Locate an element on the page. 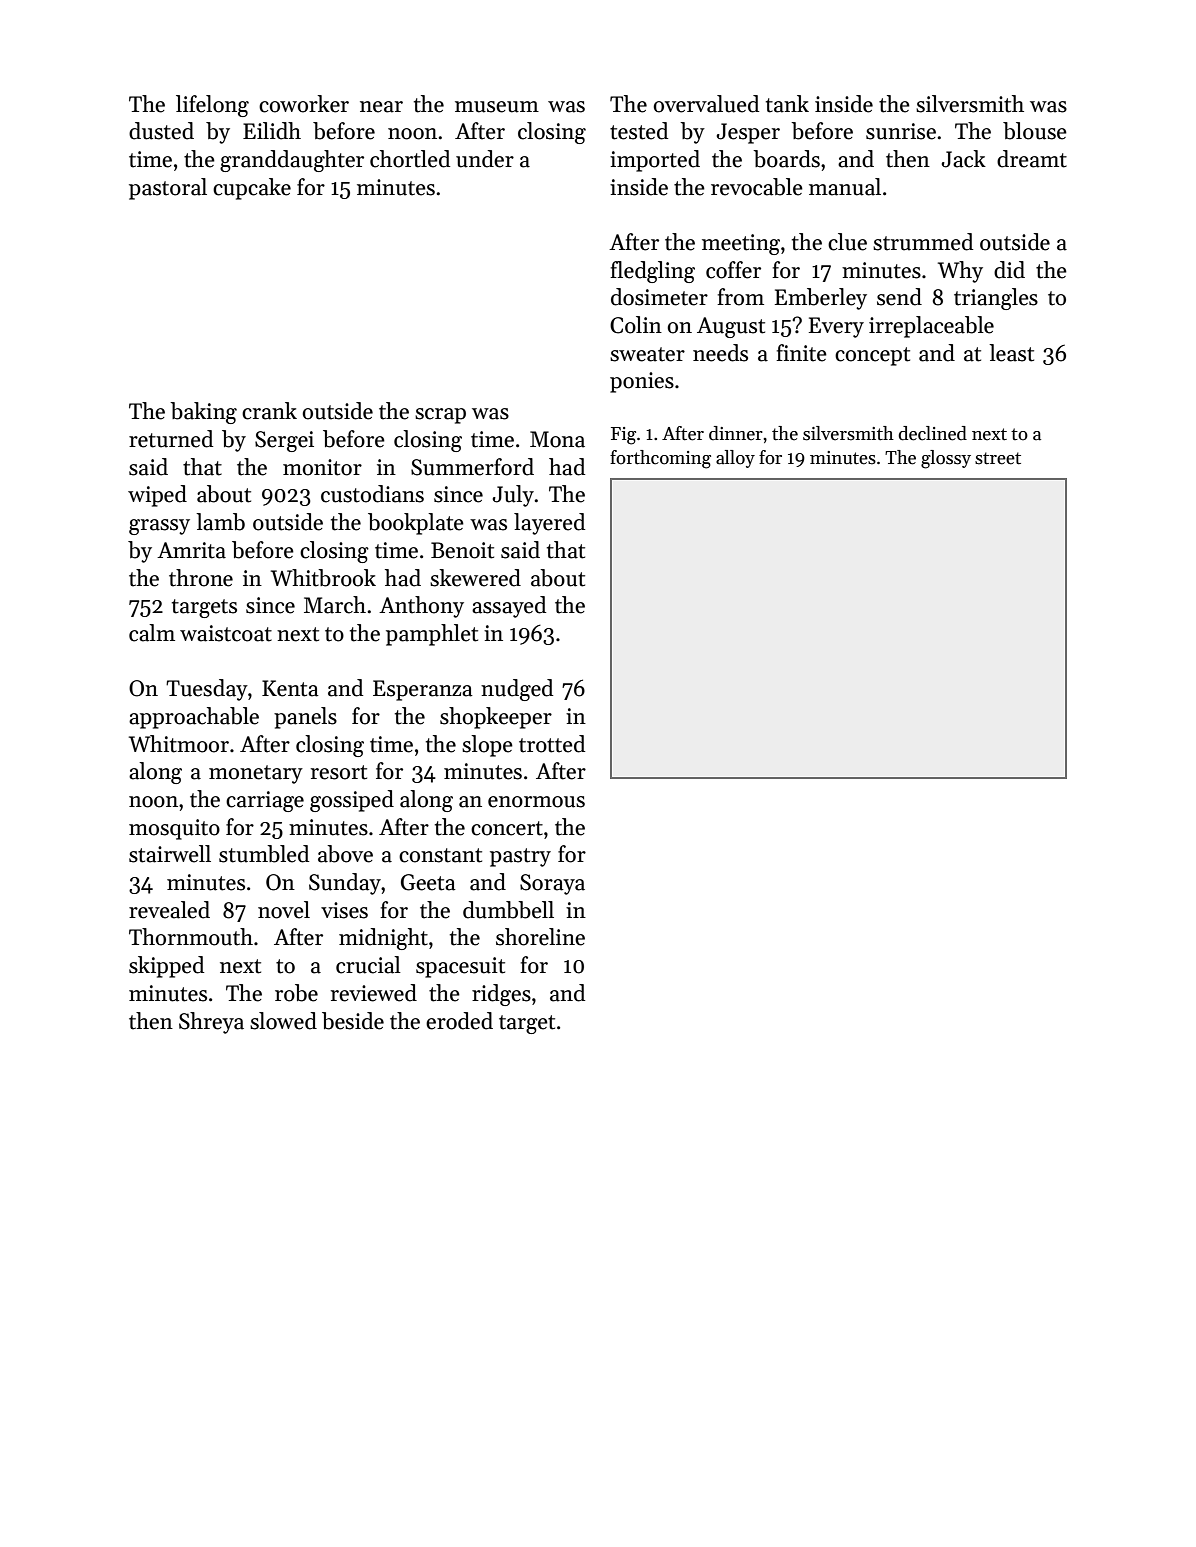 The image size is (1196, 1547). finite is located at coordinates (801, 353).
